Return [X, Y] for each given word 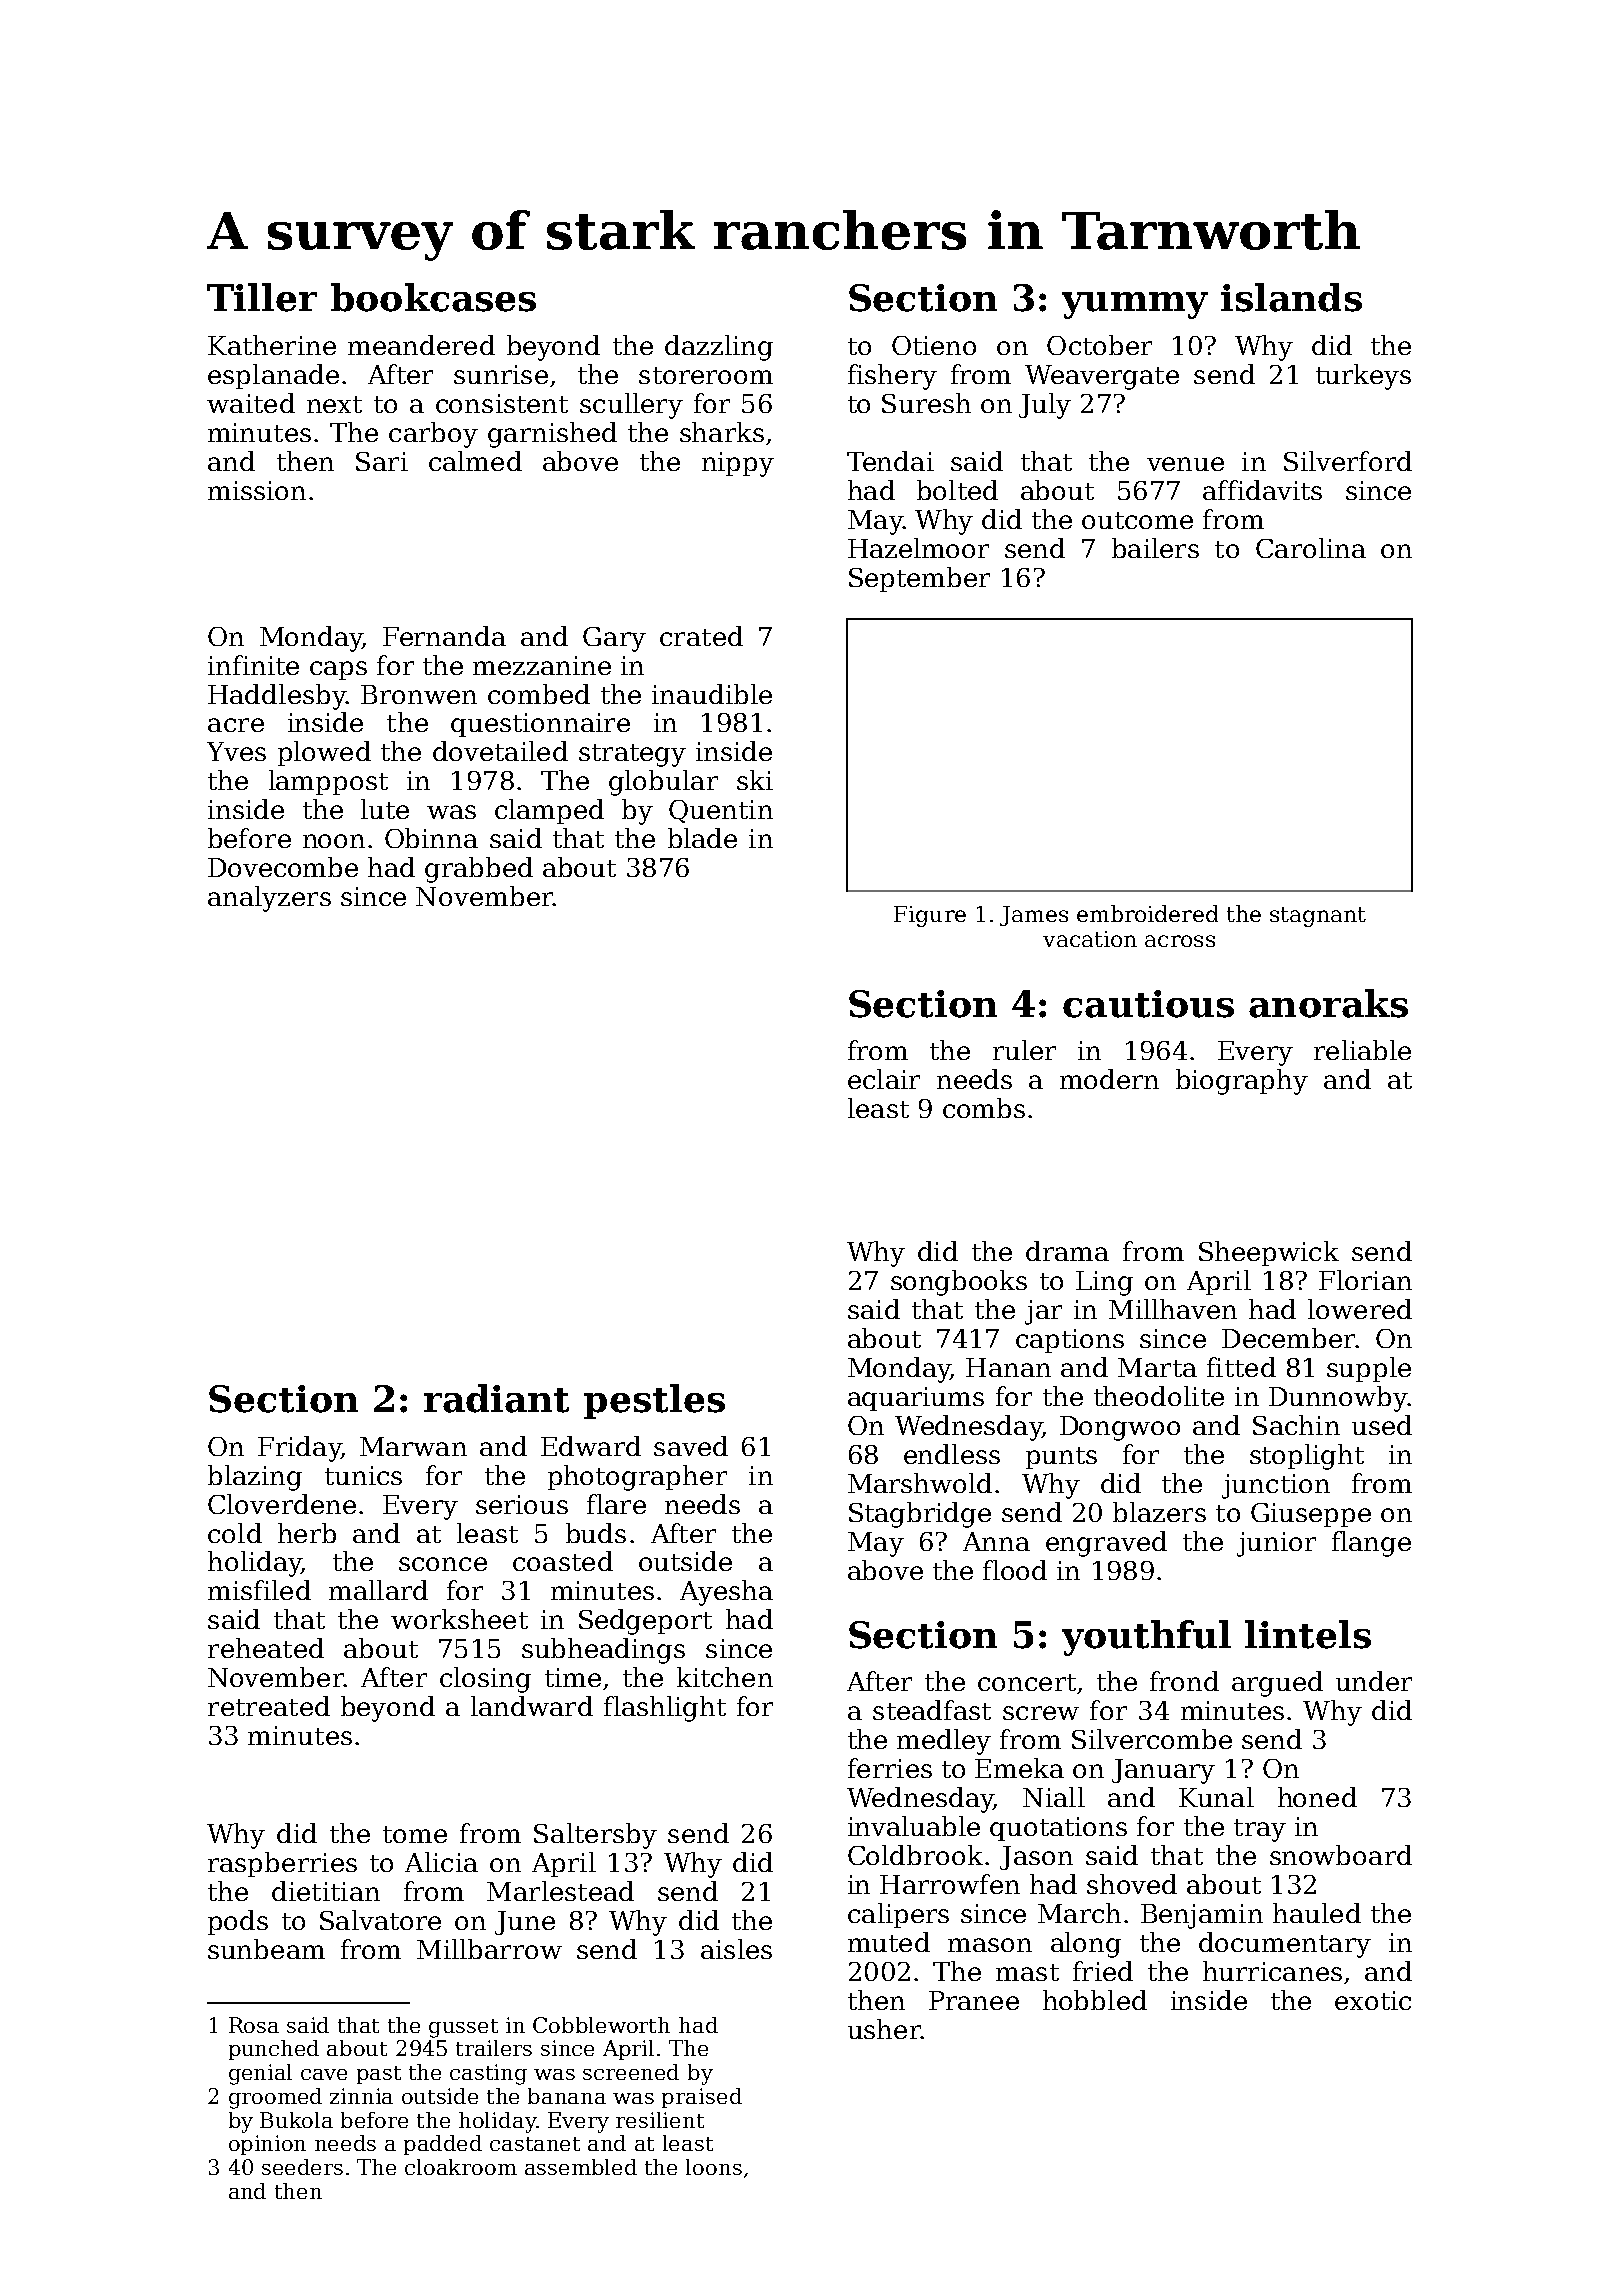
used [1382, 1425]
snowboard [1341, 1855]
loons [714, 2167]
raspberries [282, 1864]
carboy [433, 435]
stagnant [1318, 917]
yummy [1135, 305]
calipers [898, 1915]
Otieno [934, 345]
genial [260, 2074]
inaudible [712, 694]
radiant [496, 1398]
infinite [253, 665]
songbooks [959, 1283]
